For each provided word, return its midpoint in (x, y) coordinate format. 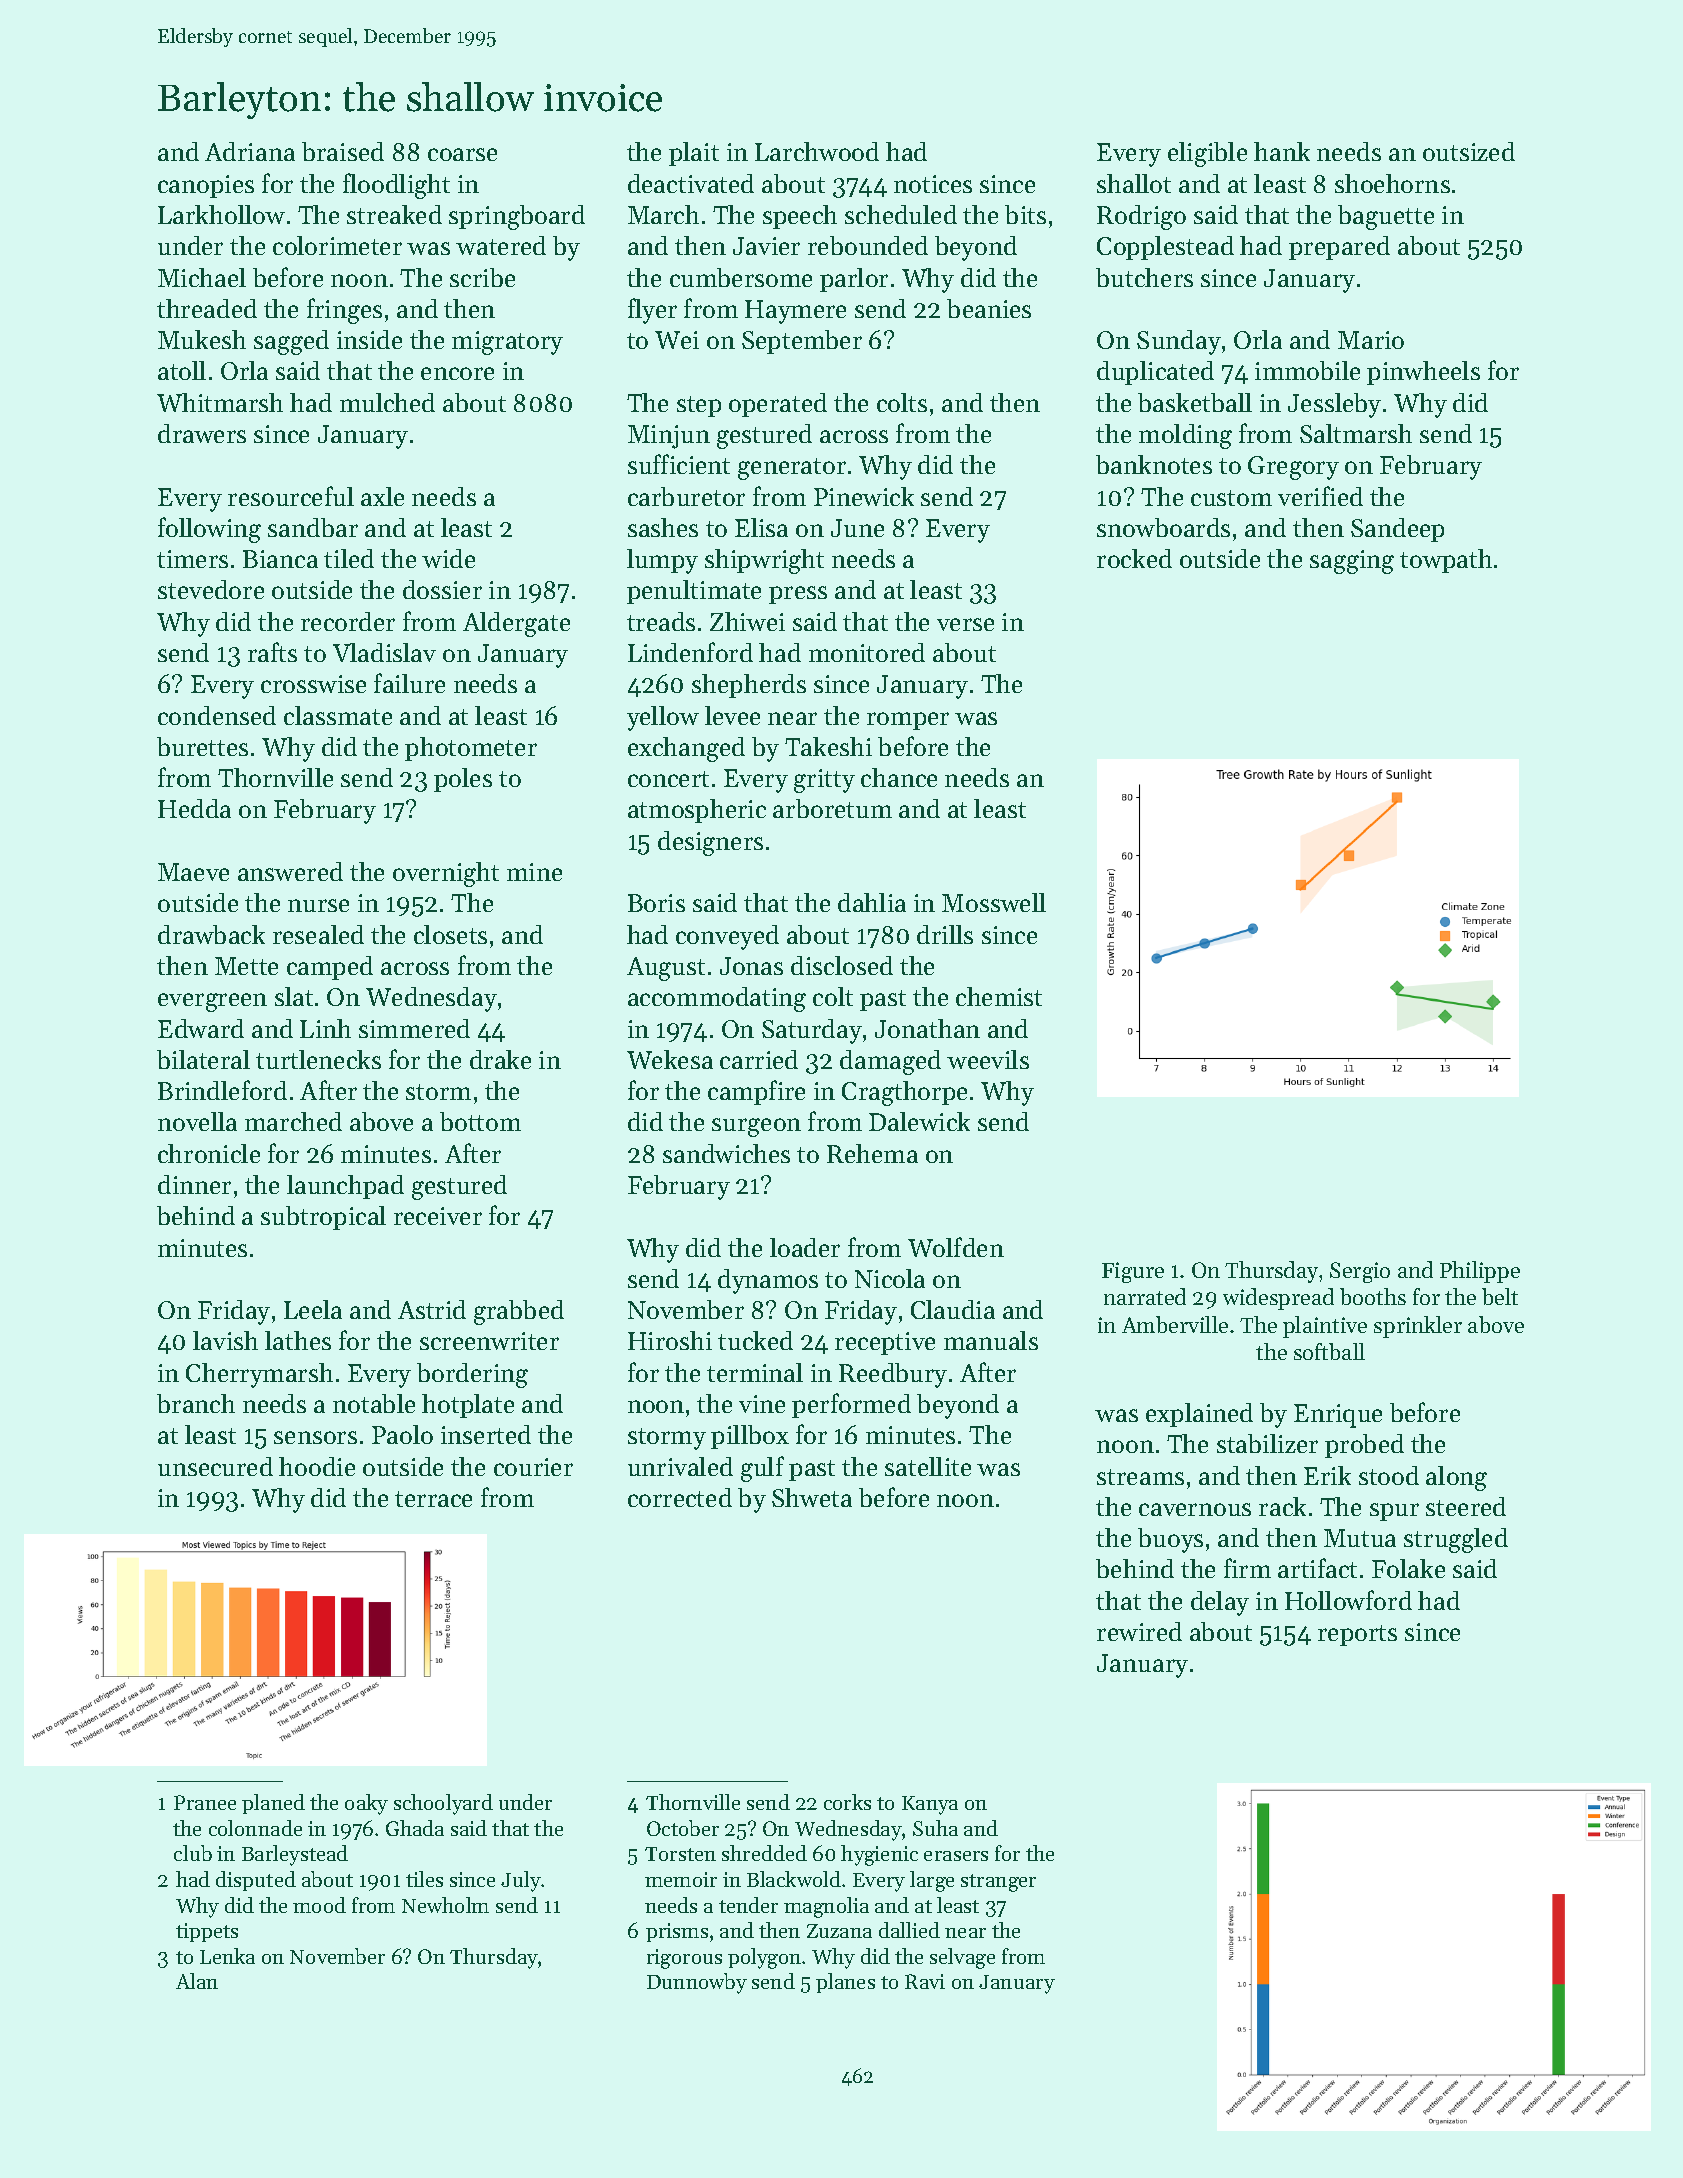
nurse (318, 905)
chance (899, 777)
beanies (989, 308)
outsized (1469, 151)
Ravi (925, 1981)
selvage (962, 1958)
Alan (197, 1981)
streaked (394, 214)
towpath (1446, 561)
